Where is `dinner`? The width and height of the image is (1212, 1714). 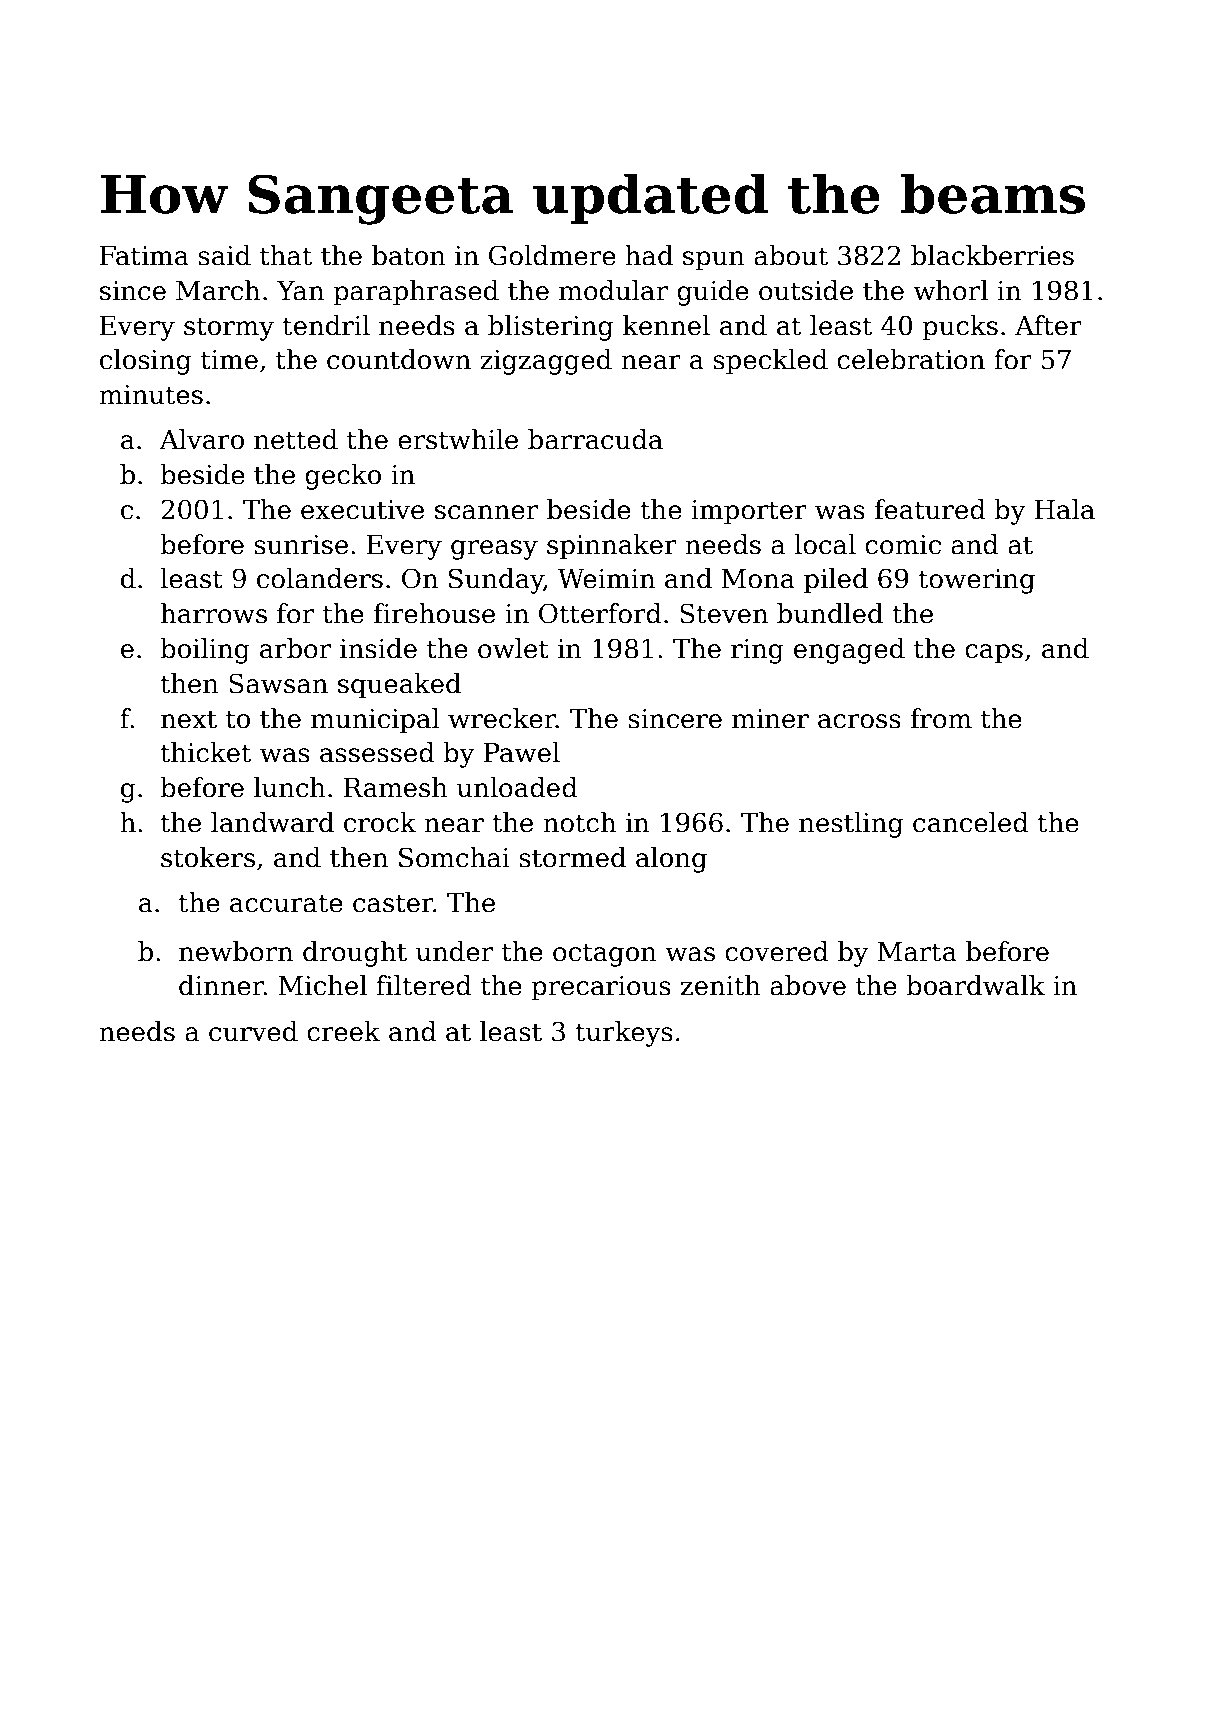
dinner is located at coordinates (221, 985).
